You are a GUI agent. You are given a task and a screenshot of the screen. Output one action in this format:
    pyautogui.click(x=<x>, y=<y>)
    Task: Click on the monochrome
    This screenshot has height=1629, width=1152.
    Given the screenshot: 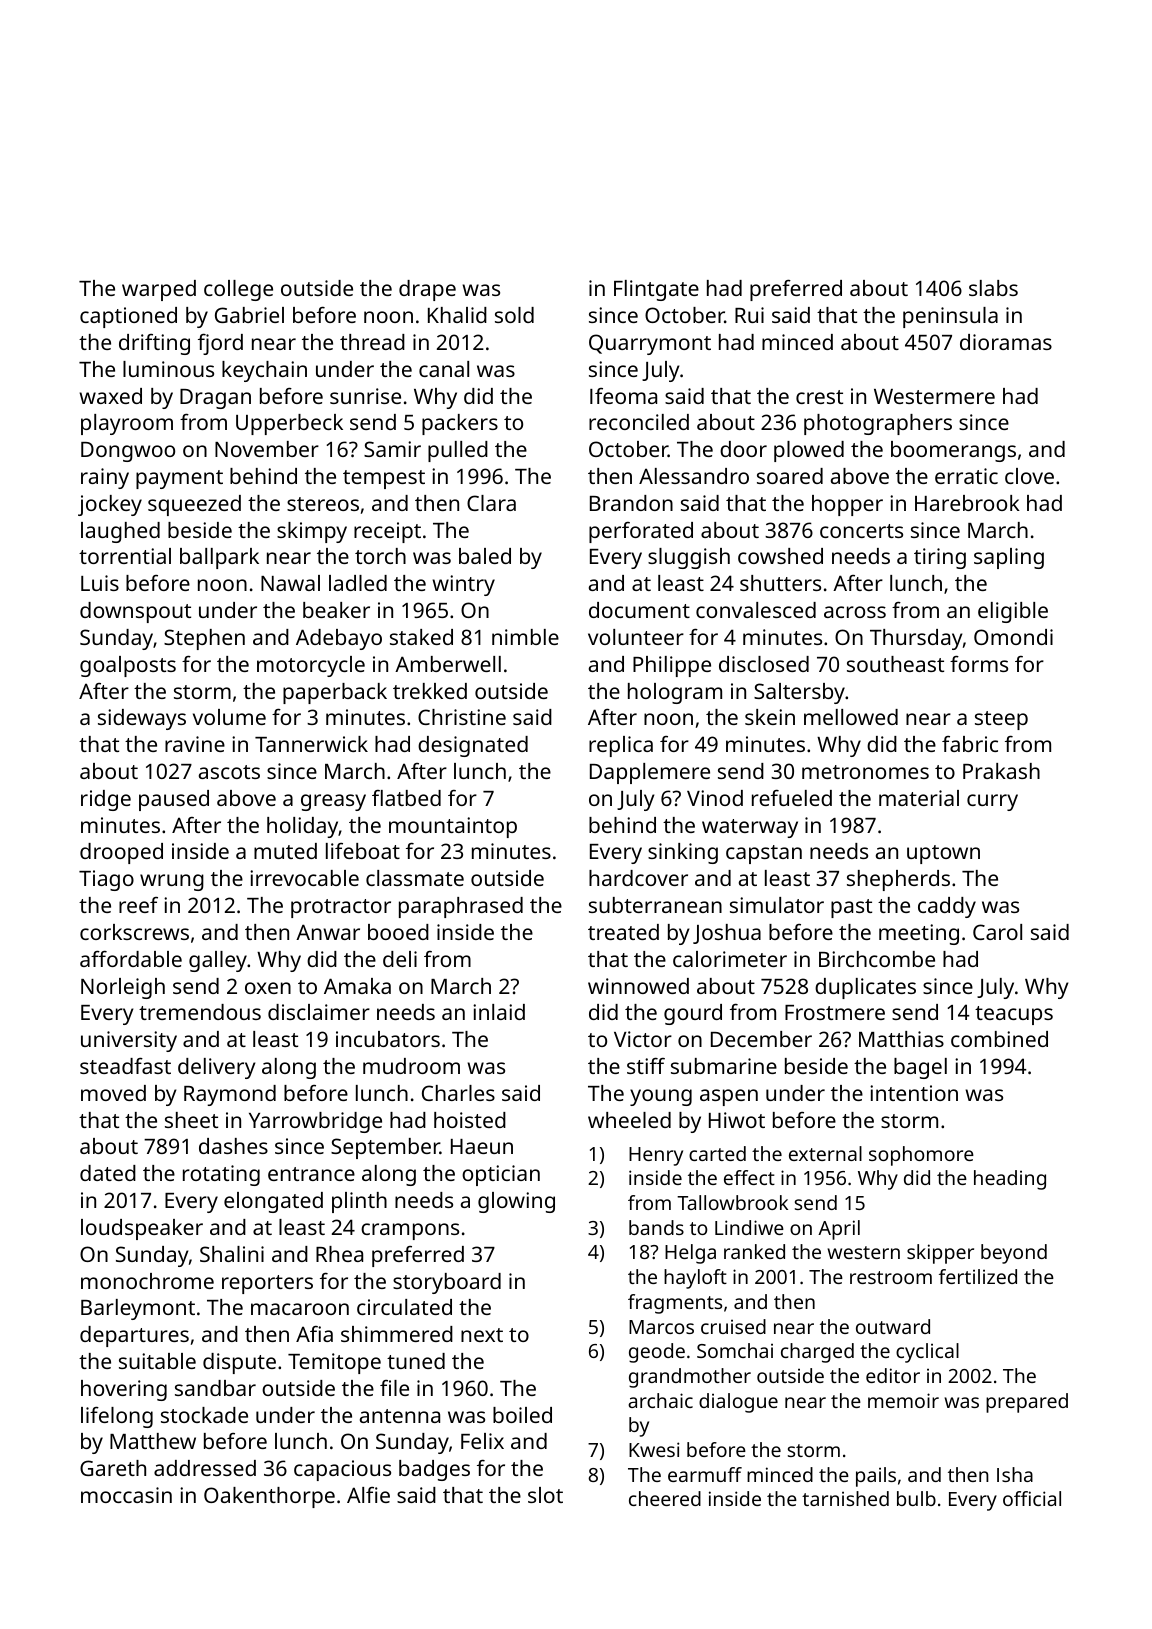 What is the action you would take?
    pyautogui.click(x=147, y=1281)
